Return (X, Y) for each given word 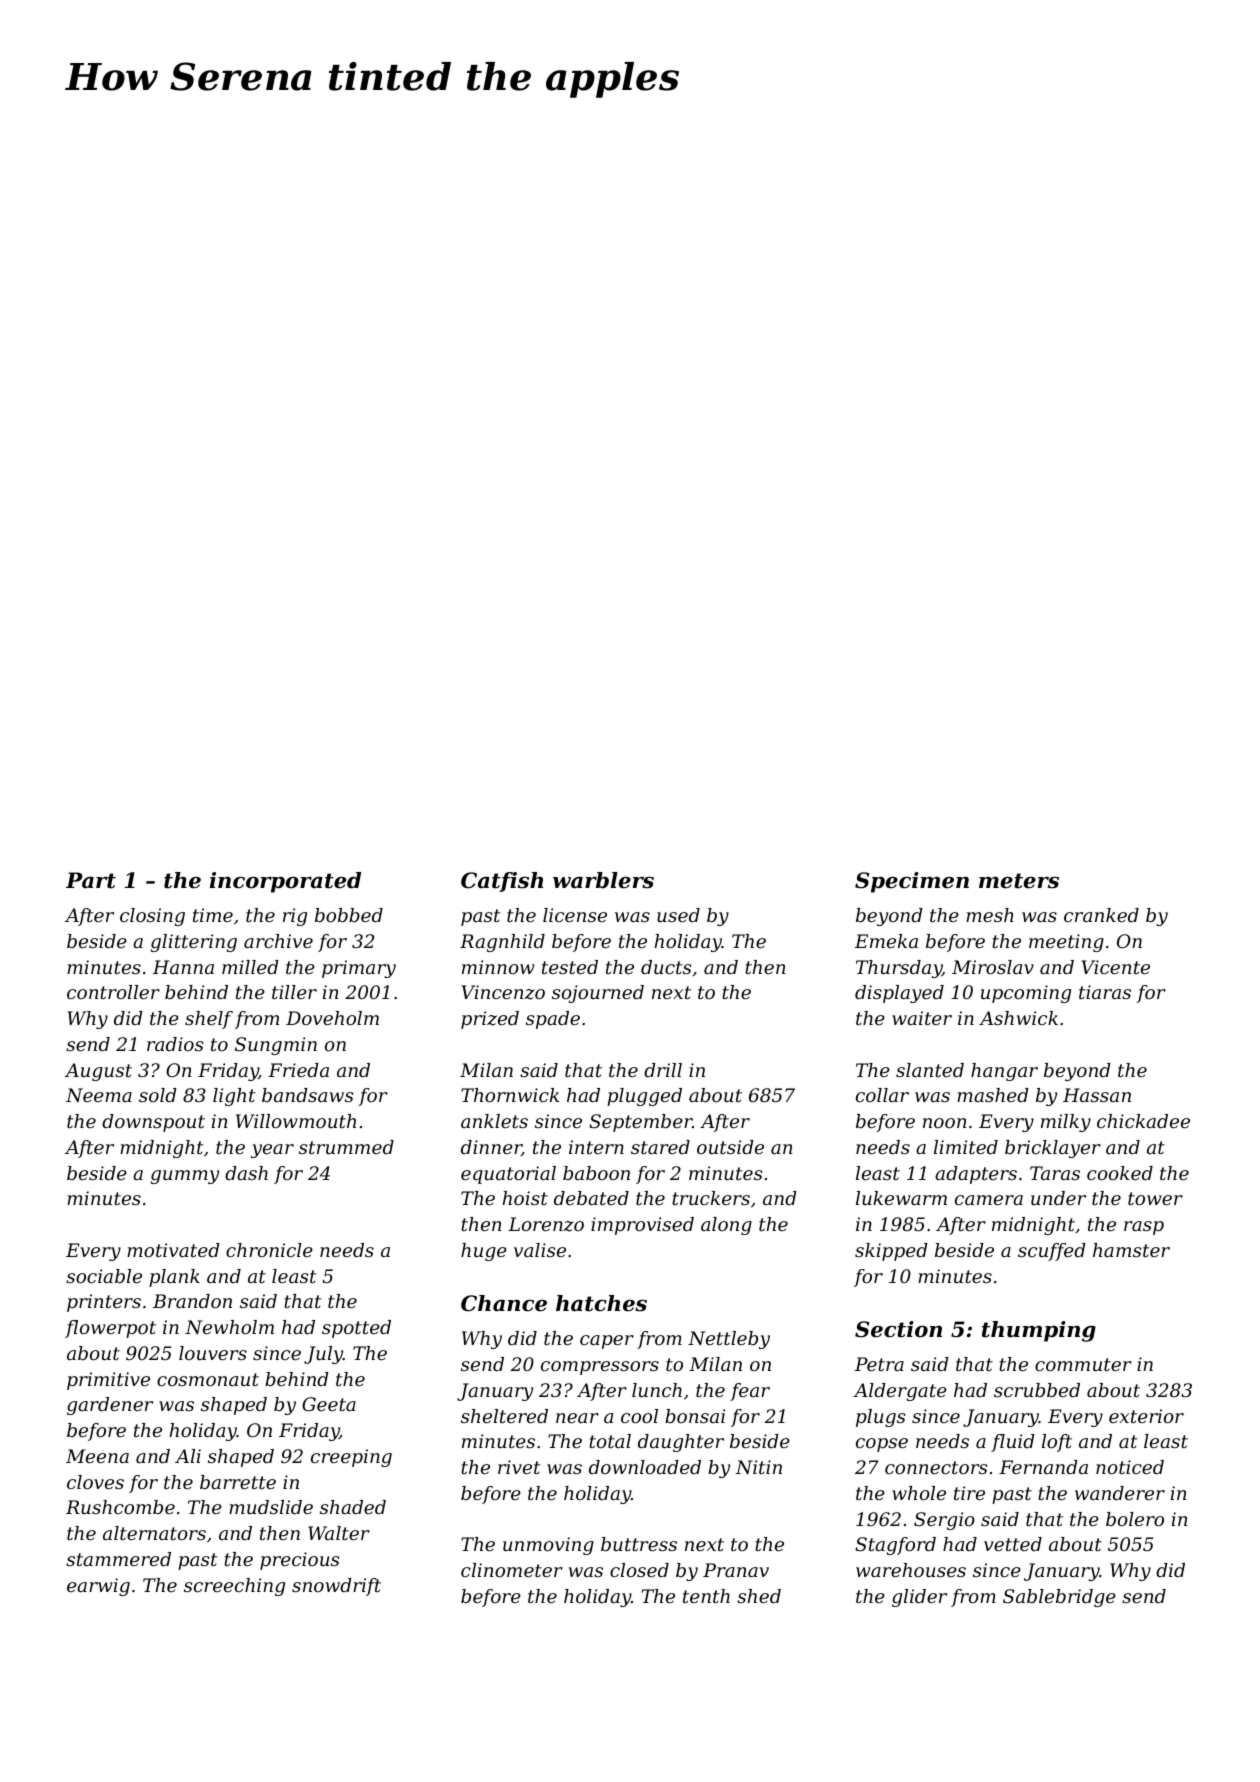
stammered (118, 1559)
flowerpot (110, 1329)
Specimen (912, 882)
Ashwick (1018, 1018)
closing (152, 917)
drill (663, 1070)
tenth (706, 1596)
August (98, 1072)
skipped (891, 1252)
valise (540, 1250)
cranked (1101, 915)
